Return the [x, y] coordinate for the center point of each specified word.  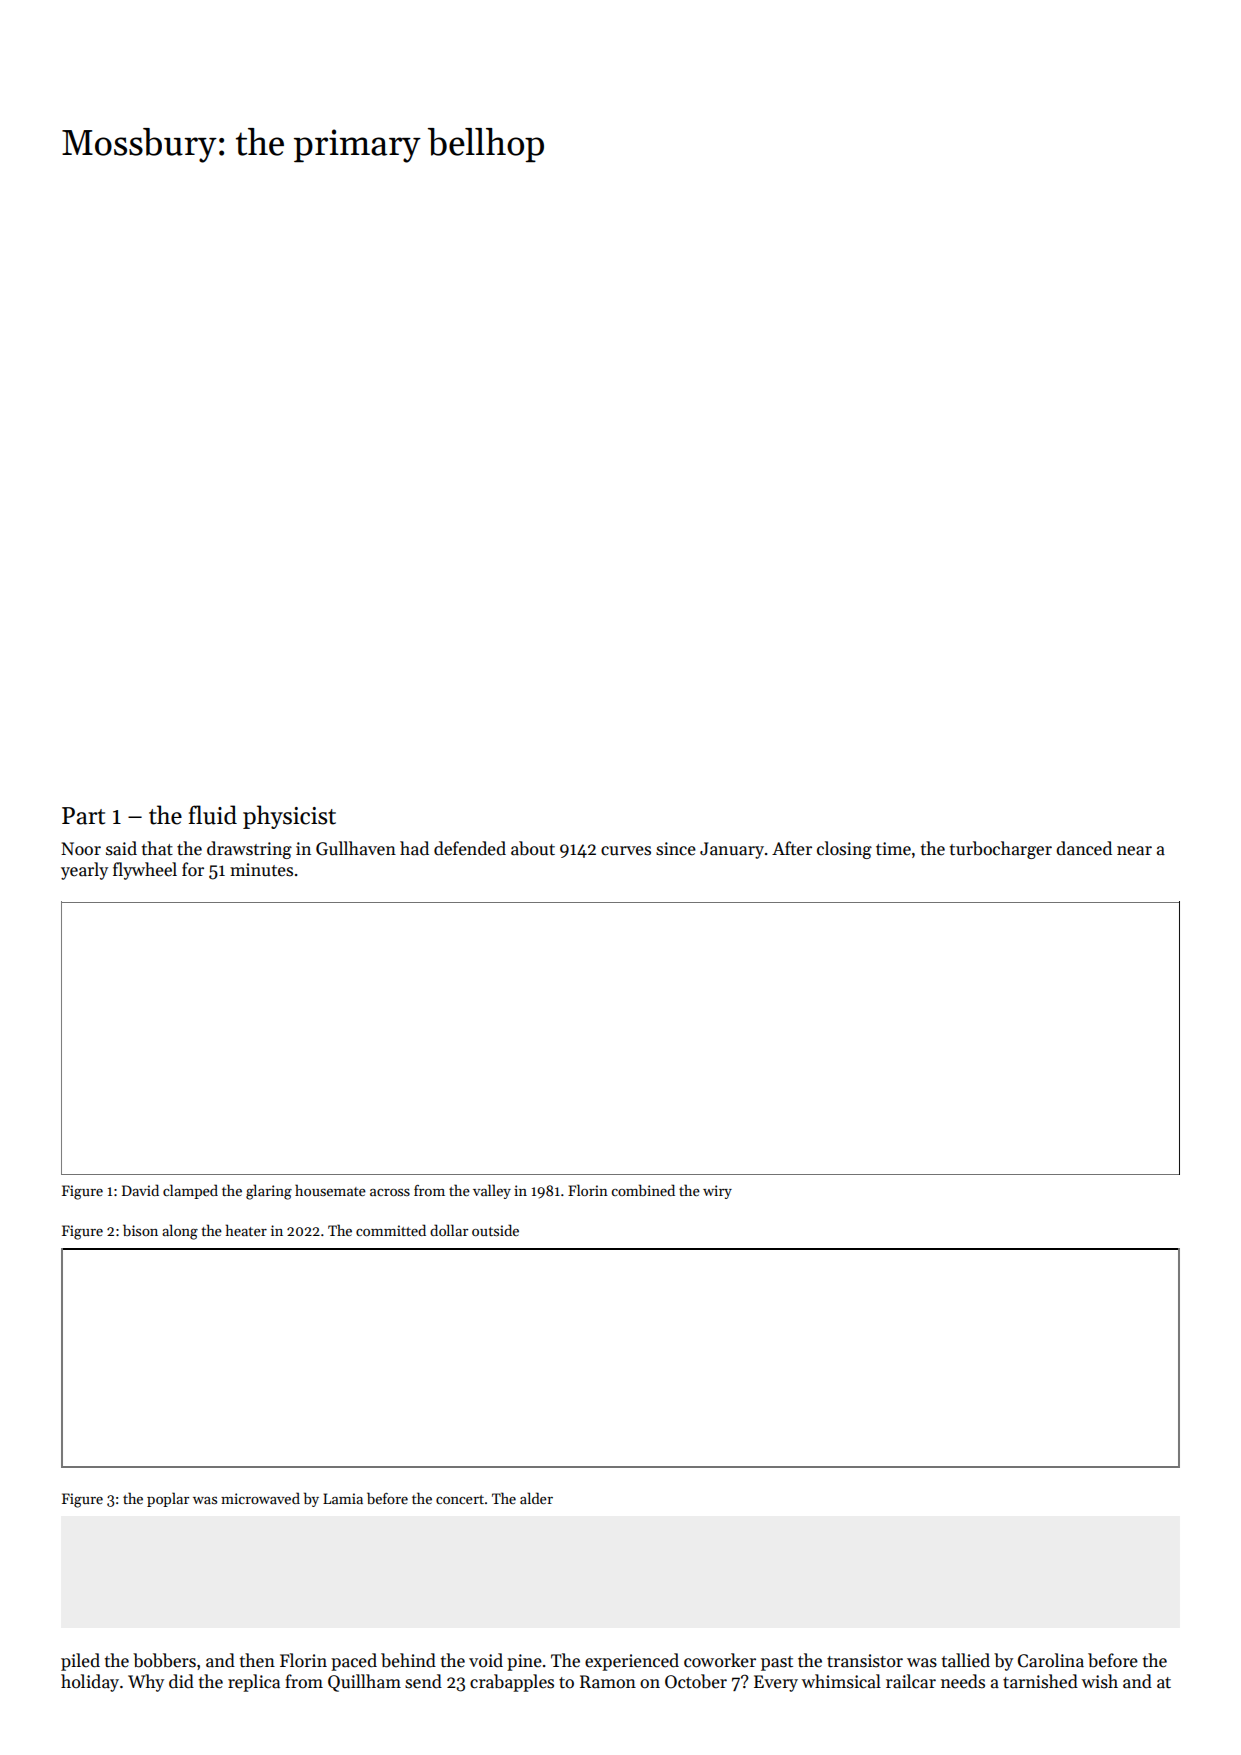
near [1134, 851]
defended [470, 848]
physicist [289, 817]
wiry [717, 1192]
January [732, 850]
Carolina [1051, 1660]
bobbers [164, 1660]
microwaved [260, 1498]
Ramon [608, 1682]
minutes [261, 870]
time [893, 849]
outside [495, 1230]
